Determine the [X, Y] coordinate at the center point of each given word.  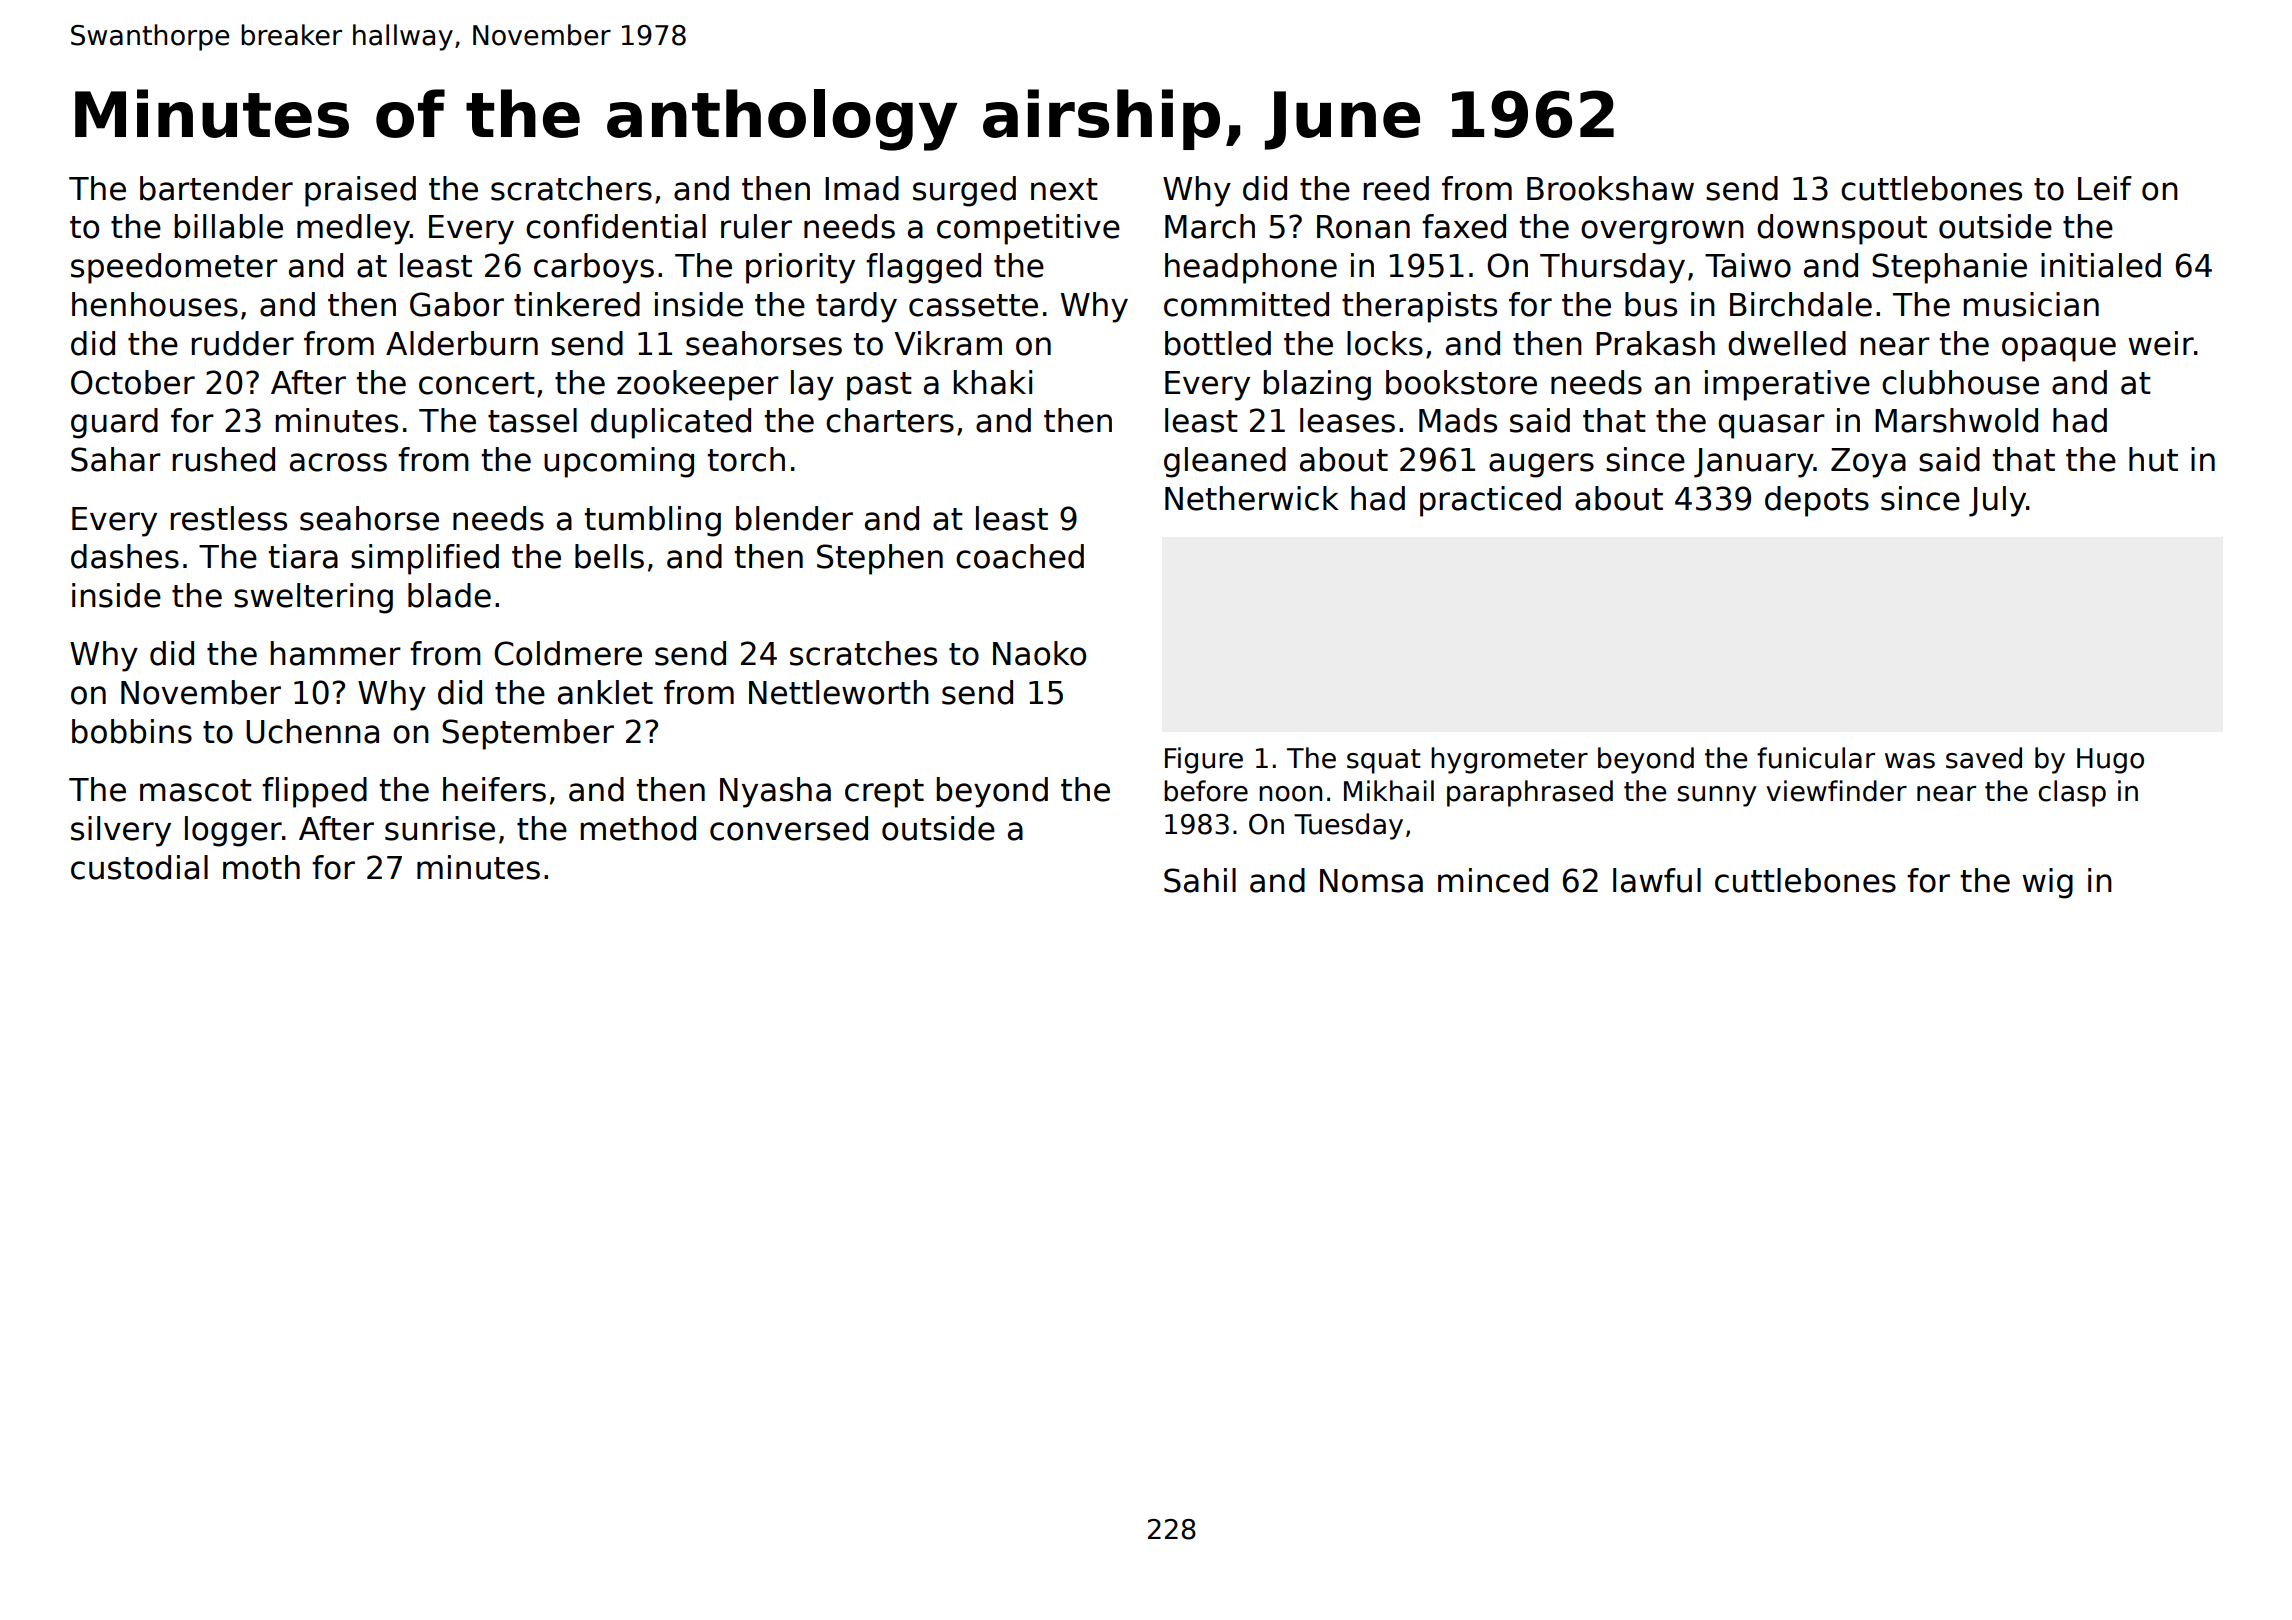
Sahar [116, 459]
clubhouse [1960, 382]
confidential [616, 226]
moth [261, 867]
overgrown [1662, 232]
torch [746, 459]
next [1064, 189]
